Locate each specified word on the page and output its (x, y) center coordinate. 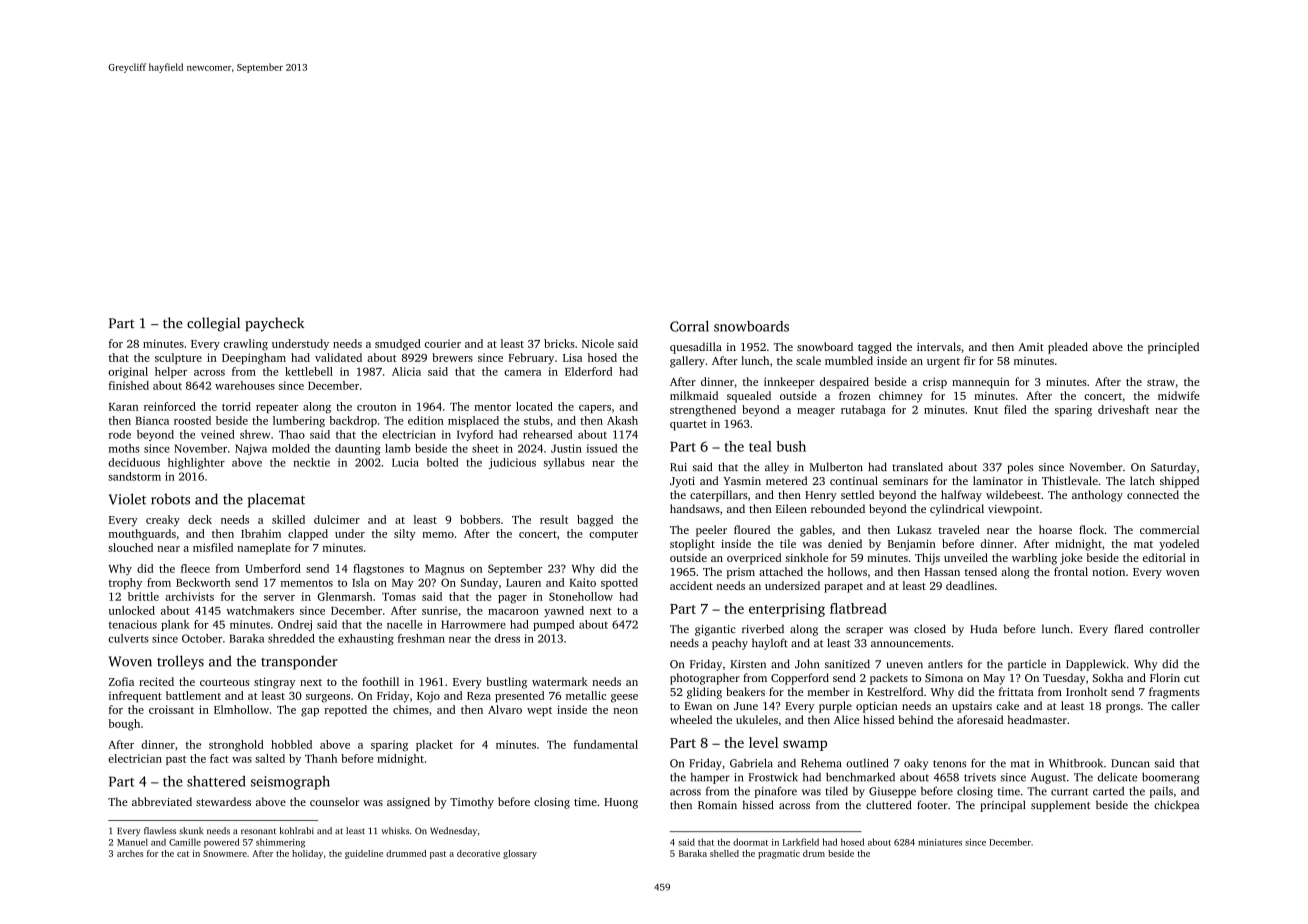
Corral (689, 326)
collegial (213, 324)
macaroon (513, 612)
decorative (478, 853)
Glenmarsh (345, 596)
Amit (1031, 347)
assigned (408, 803)
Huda (983, 628)
